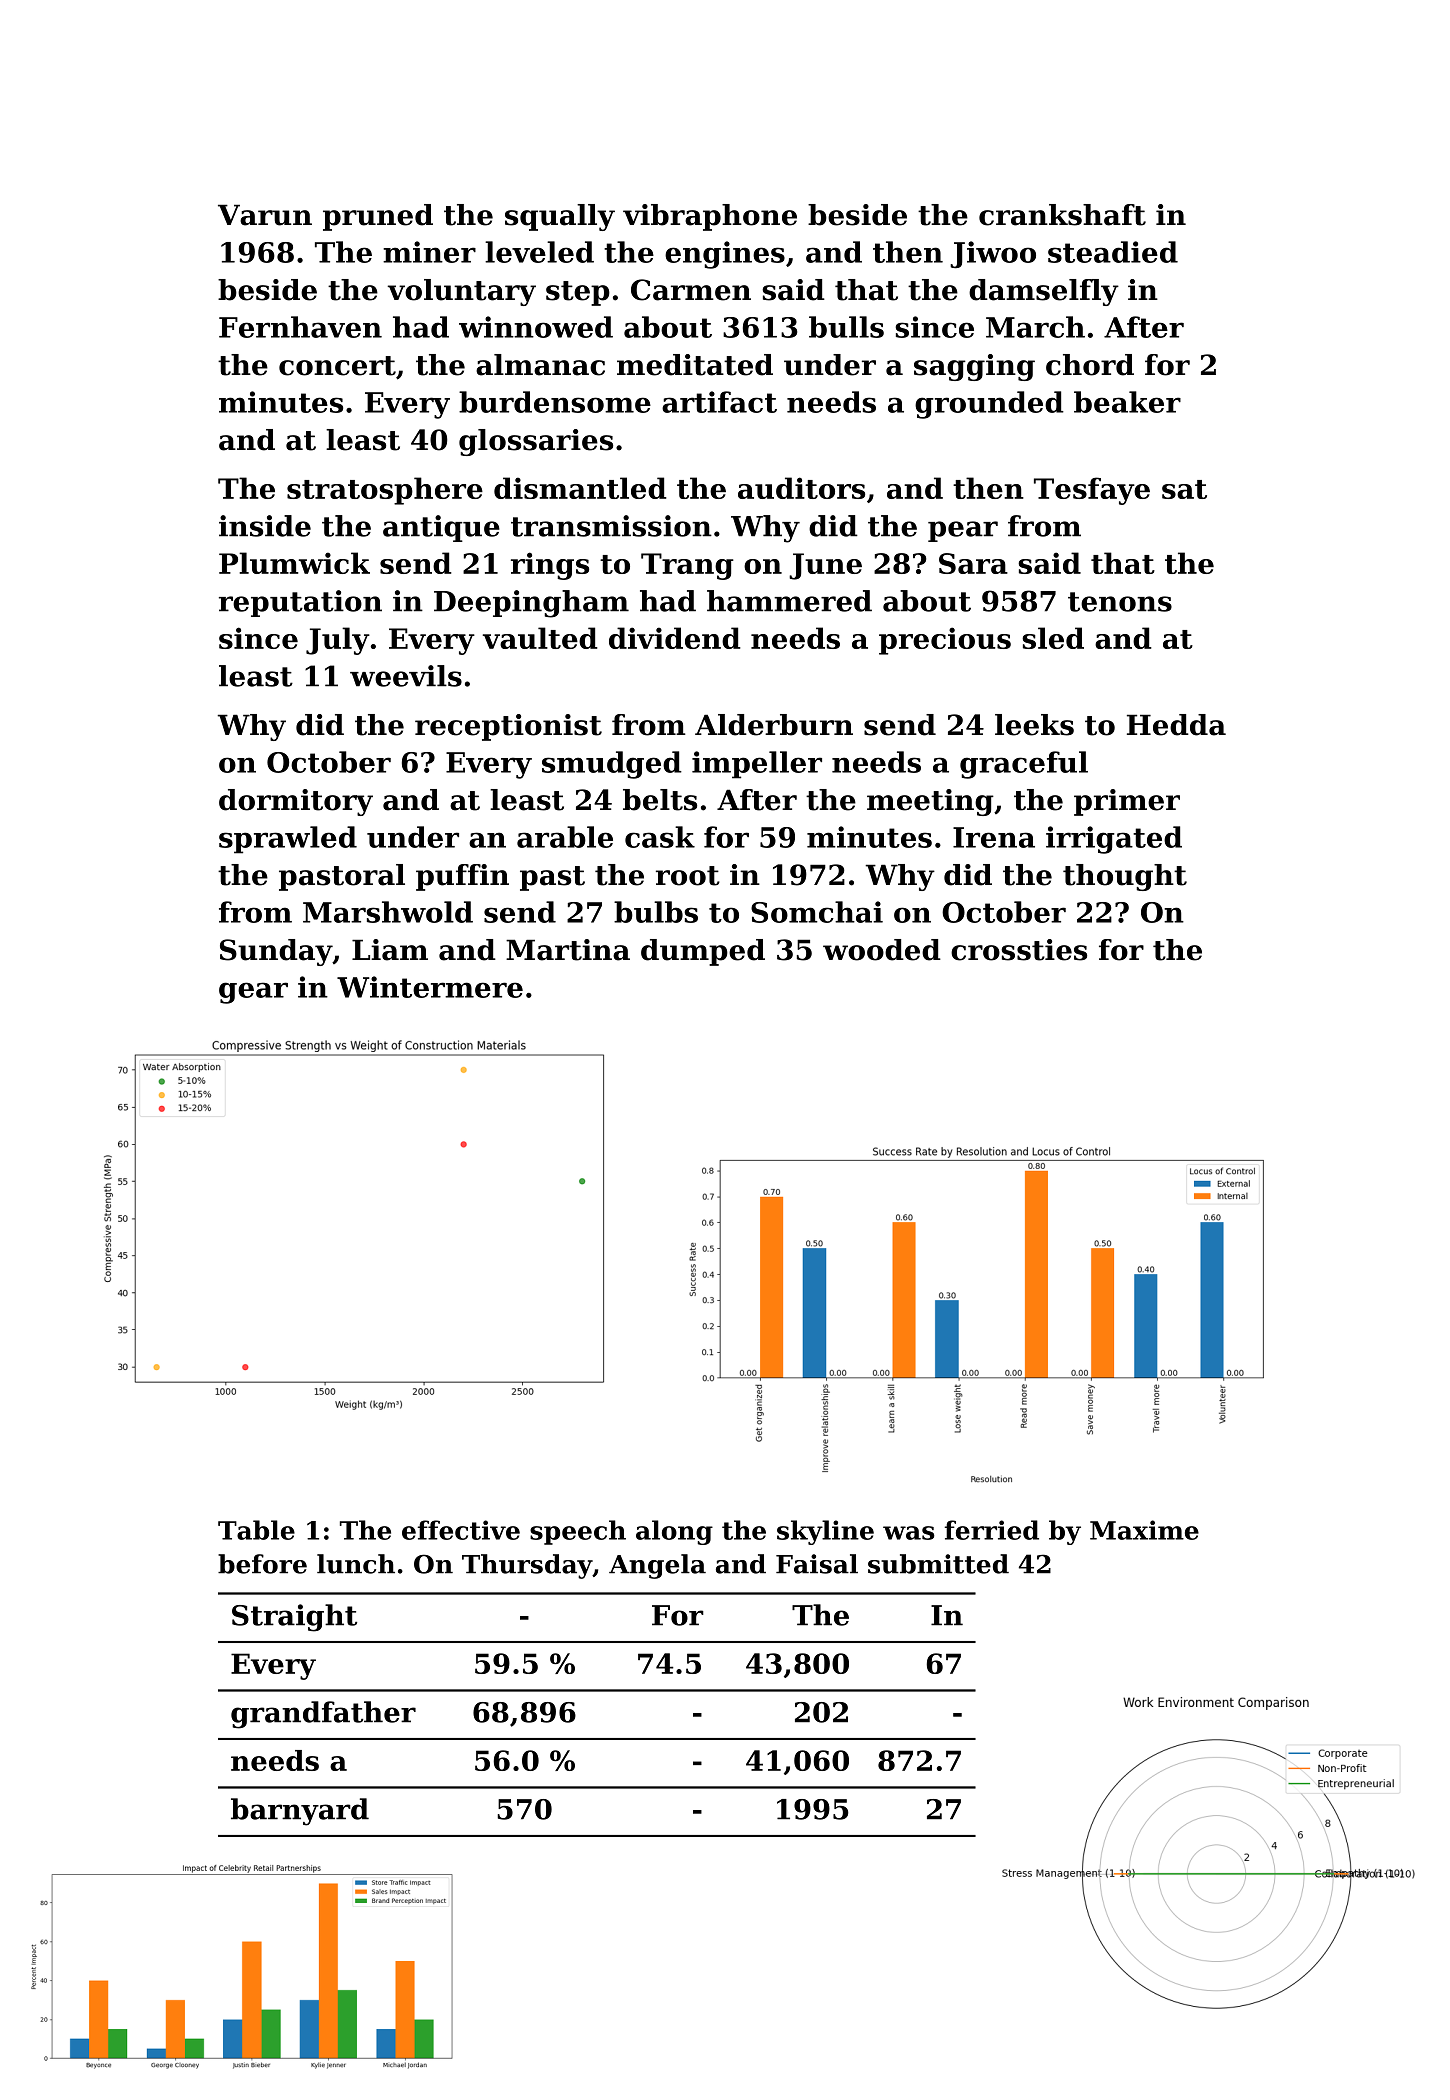 Image resolution: width=1450 pixels, height=2100 pixels. What do you see at coordinates (462, 877) in the screenshot?
I see `puffin` at bounding box center [462, 877].
